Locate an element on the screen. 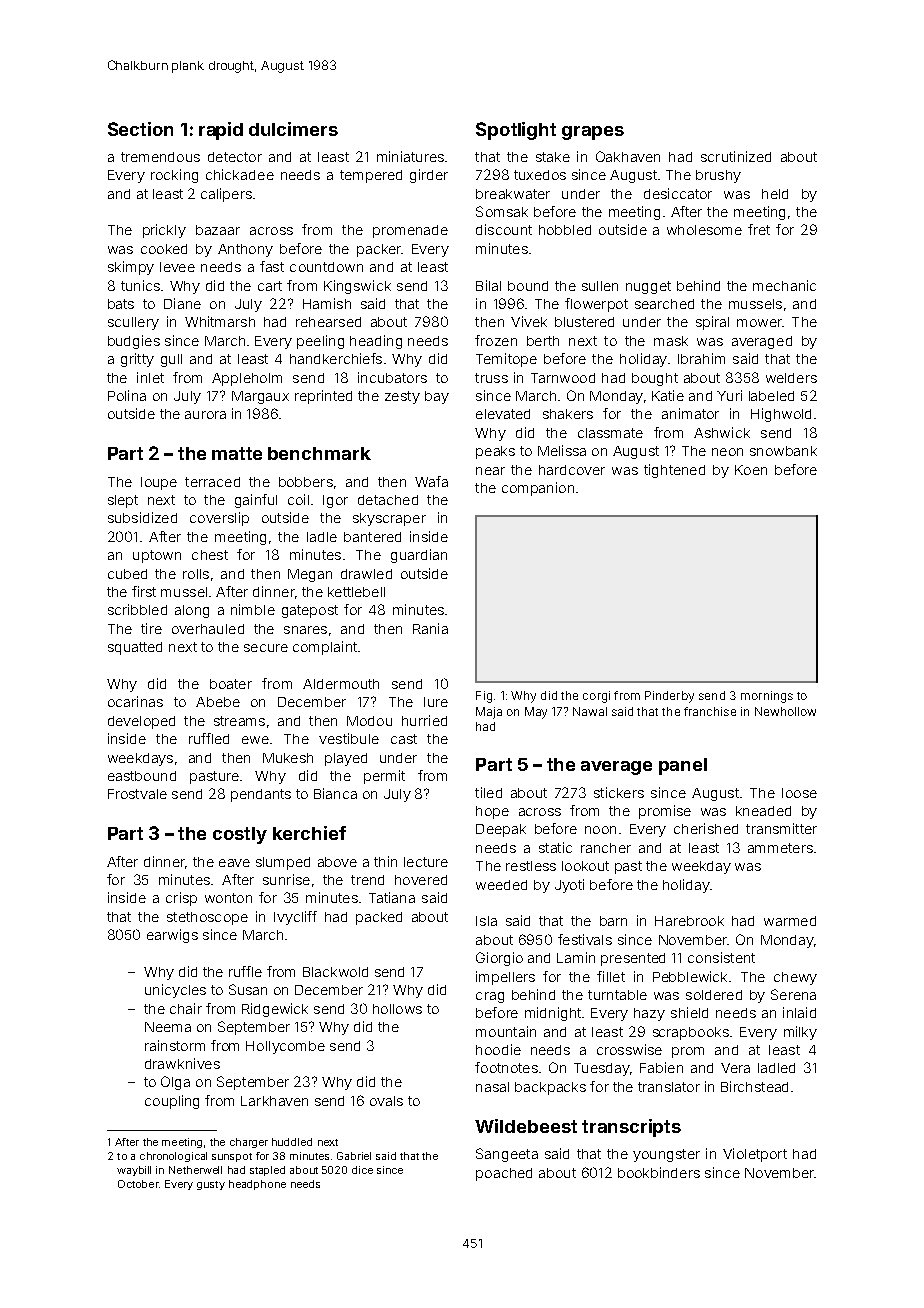 The height and width of the screenshot is (1308, 924). Blackwold is located at coordinates (335, 972).
